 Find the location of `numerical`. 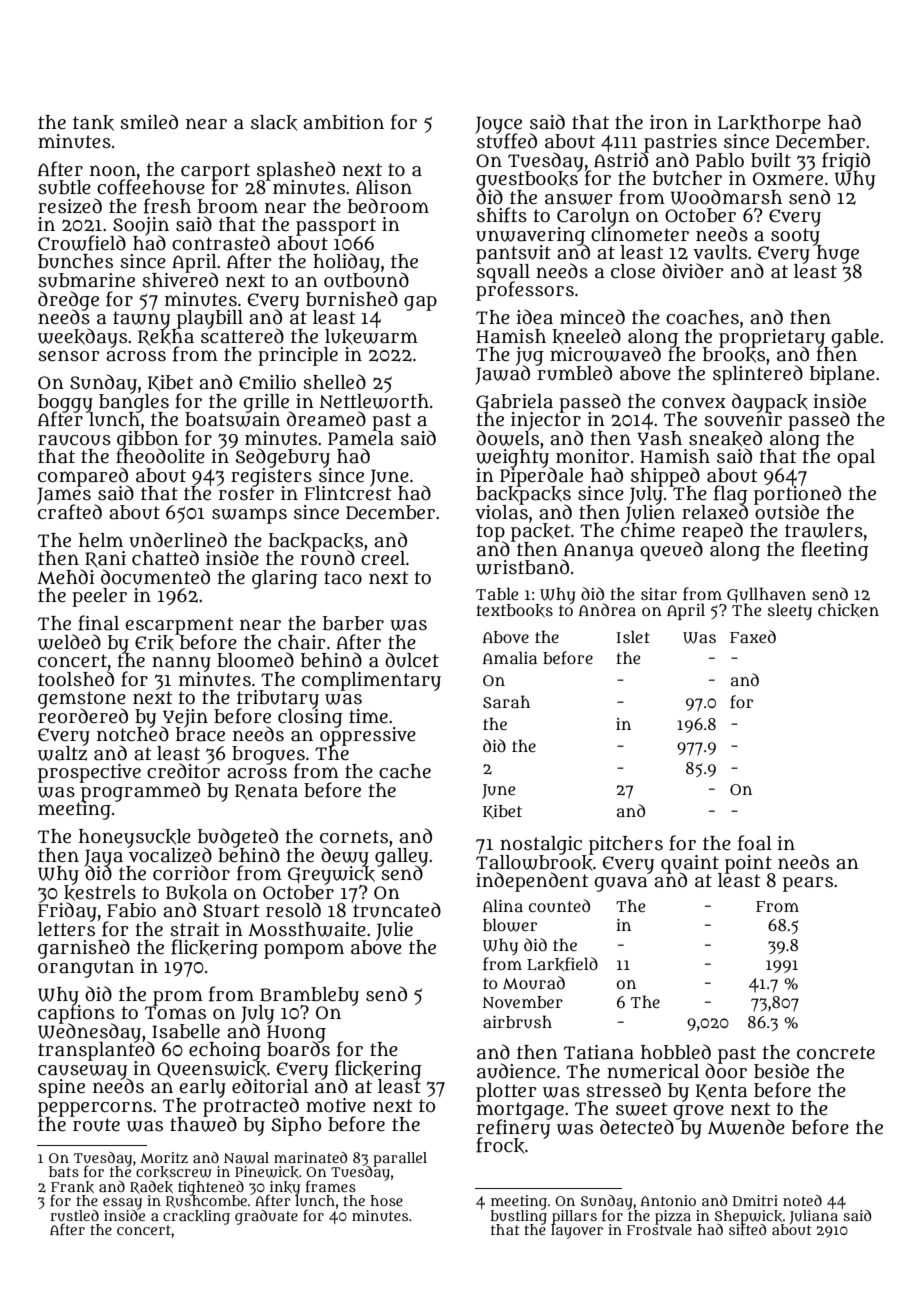

numerical is located at coordinates (653, 1071).
